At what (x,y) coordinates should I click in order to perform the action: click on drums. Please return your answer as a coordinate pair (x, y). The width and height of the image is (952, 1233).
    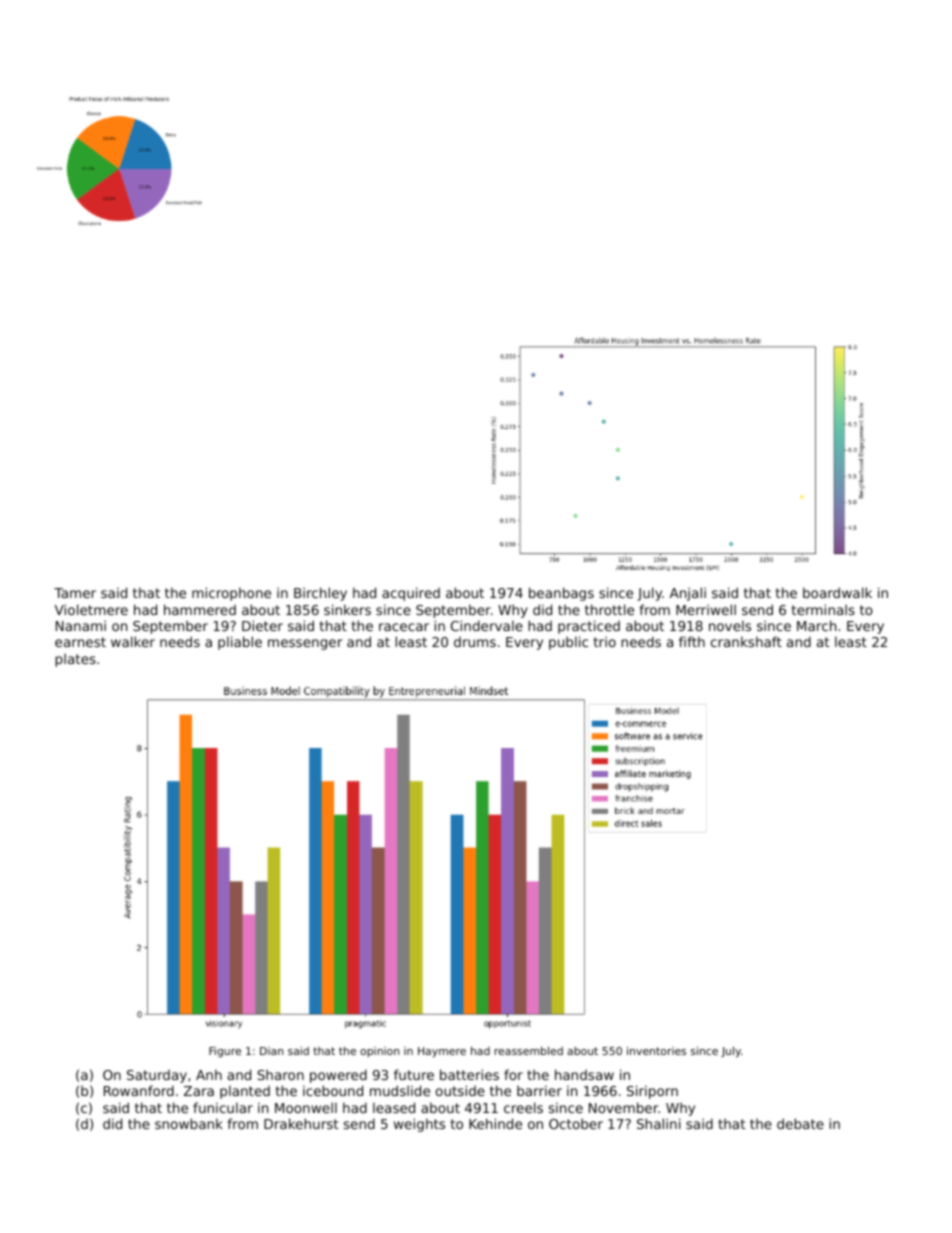
    Looking at the image, I should click on (475, 642).
